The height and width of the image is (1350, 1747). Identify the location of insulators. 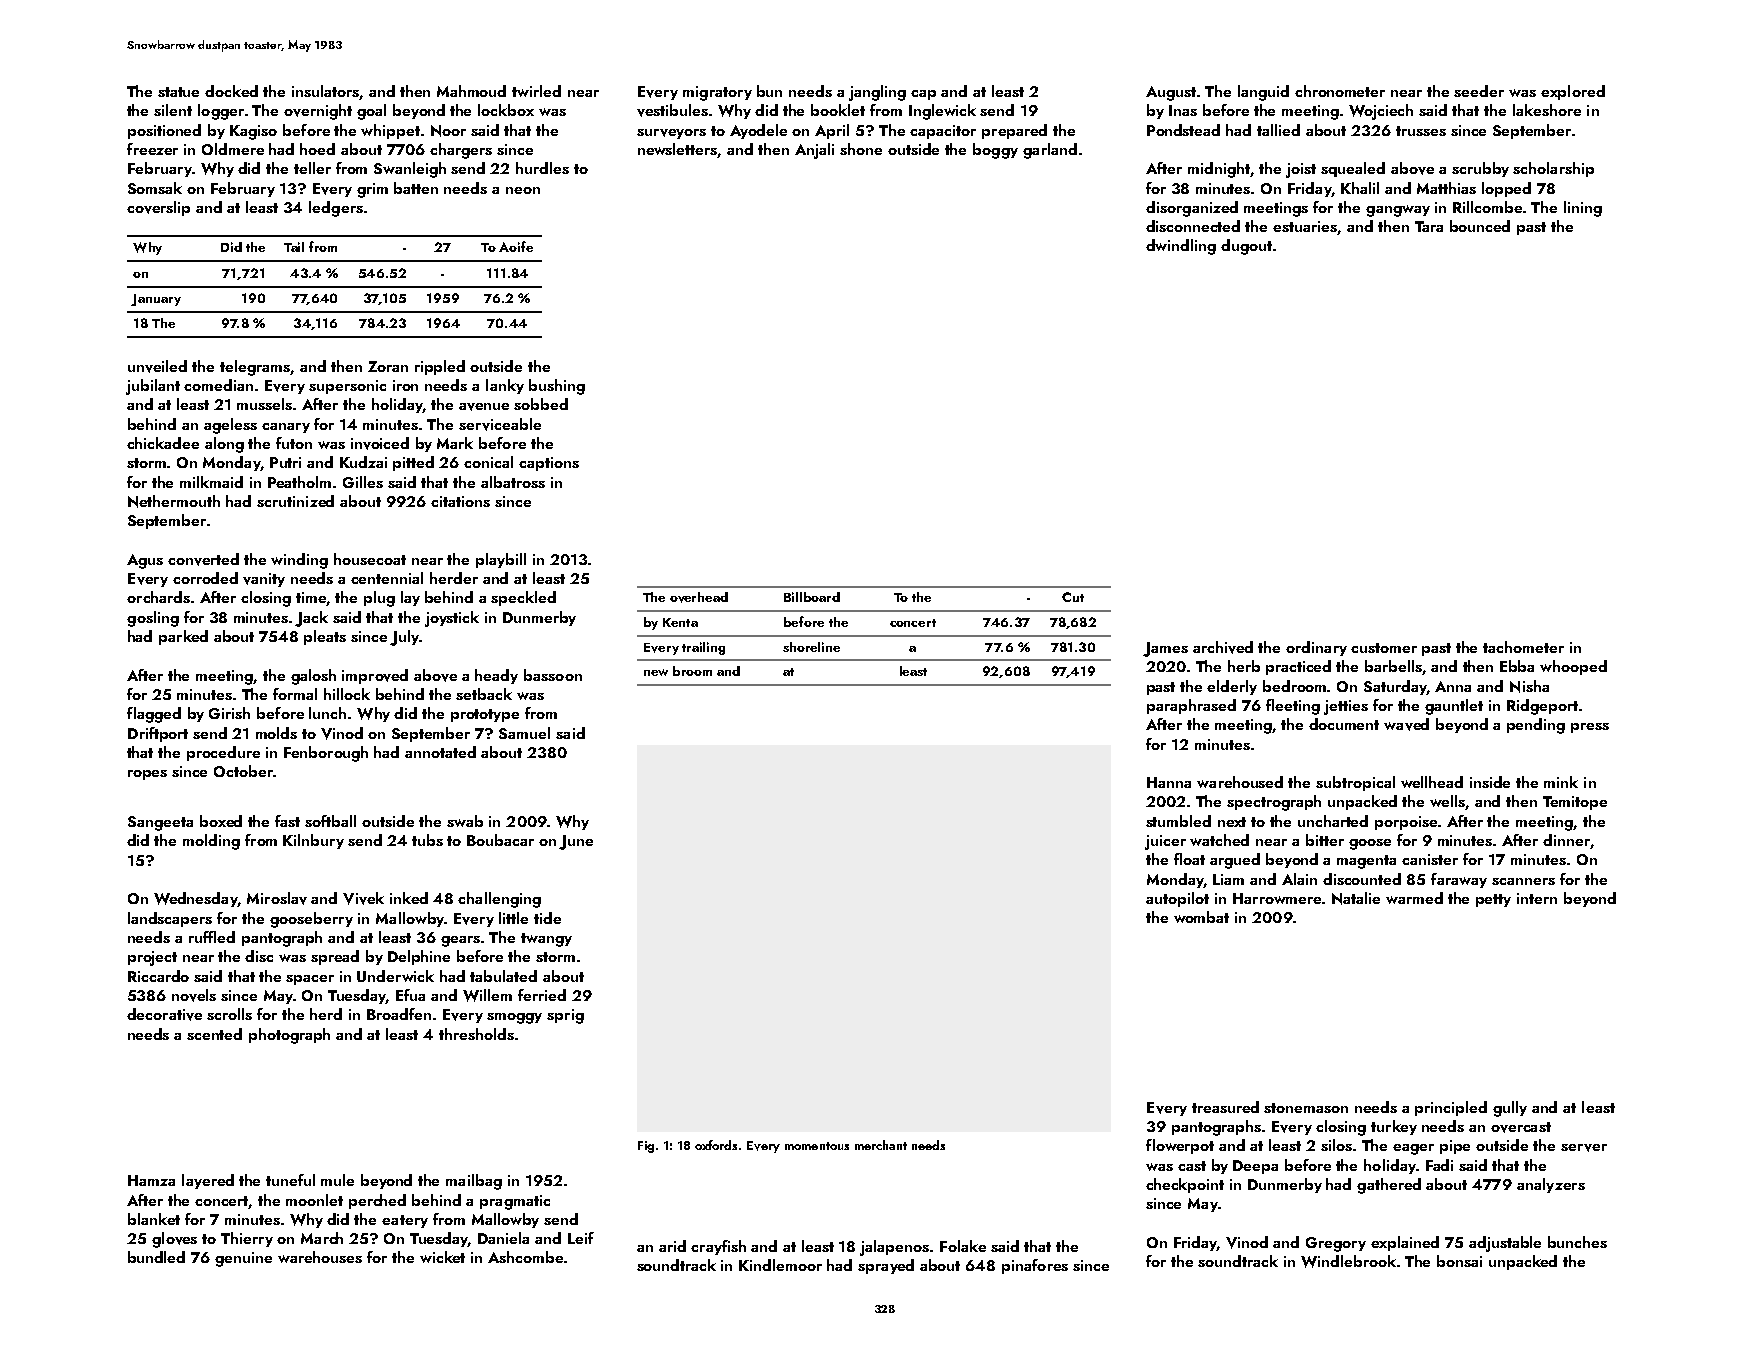
(326, 92).
